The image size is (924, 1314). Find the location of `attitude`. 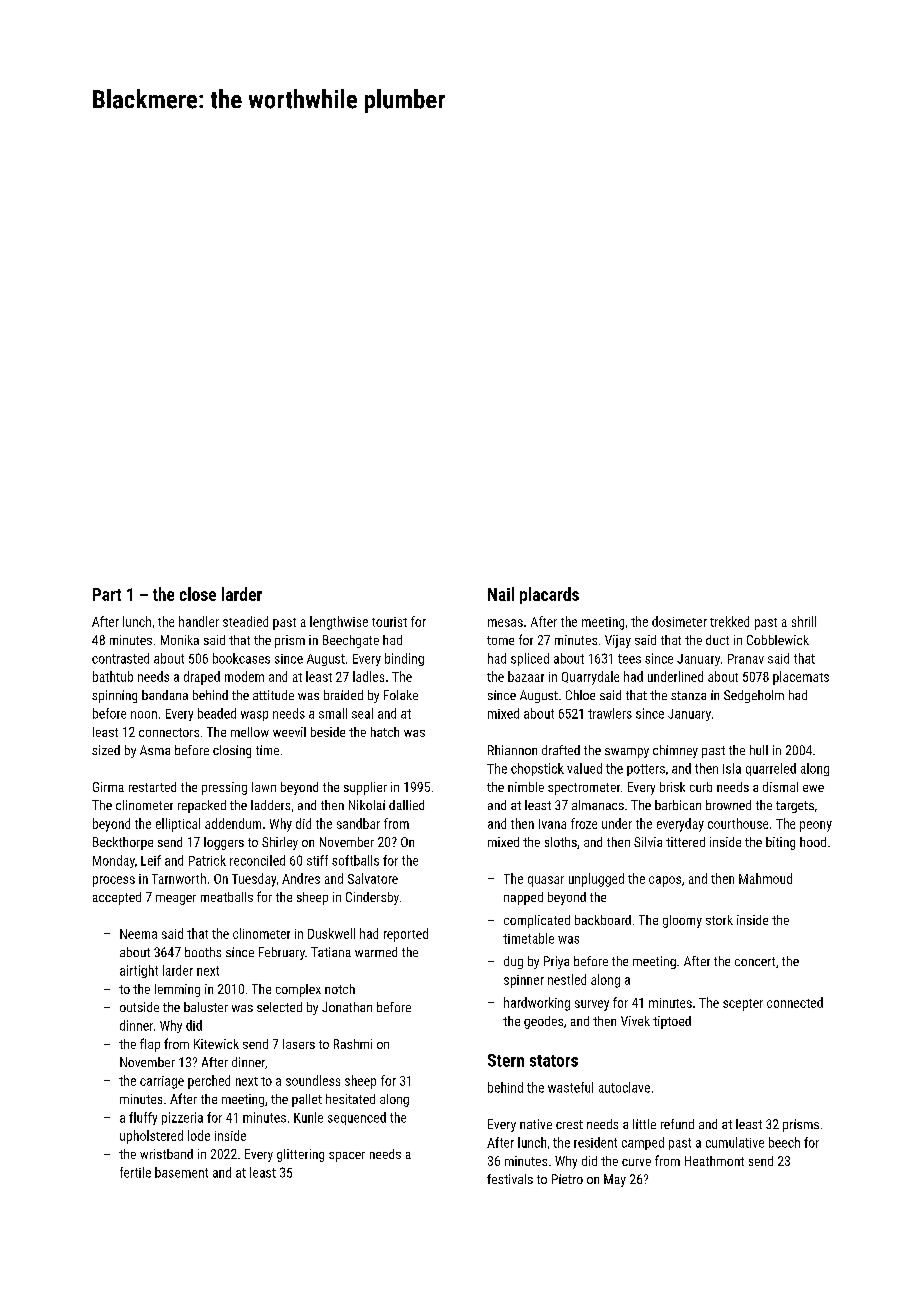

attitude is located at coordinates (273, 695).
